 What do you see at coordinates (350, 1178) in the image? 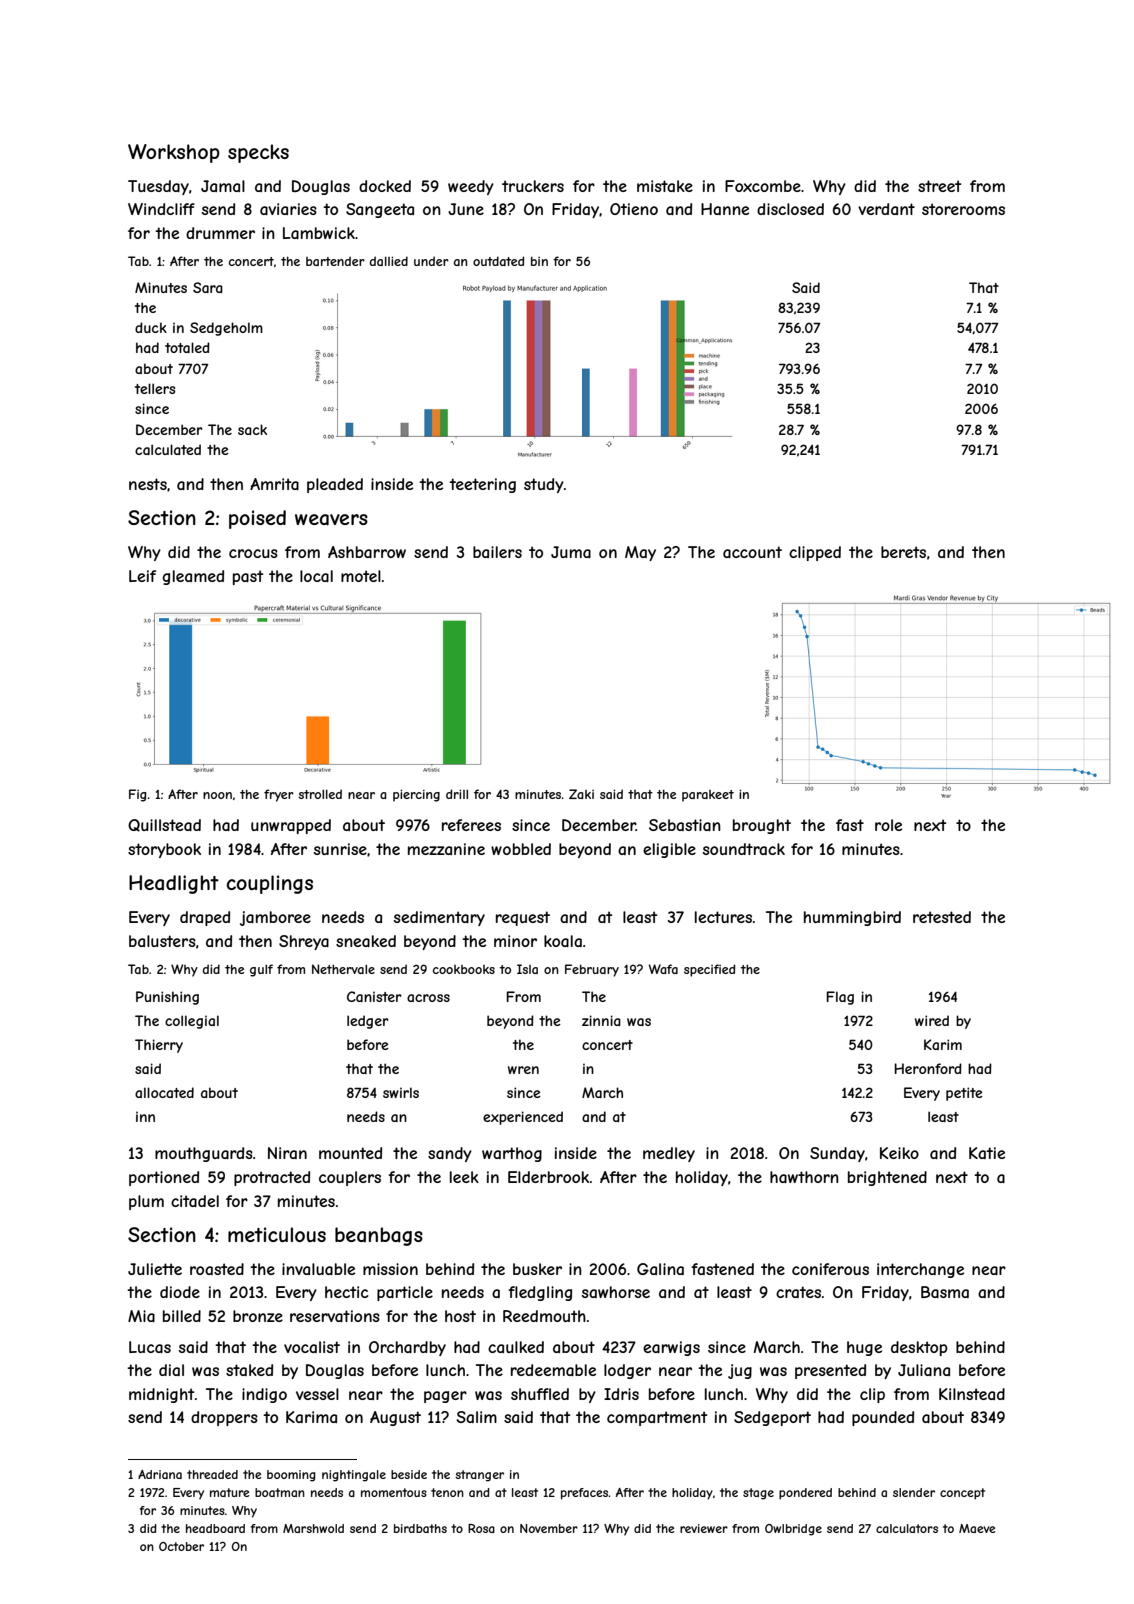
I see `couplers` at bounding box center [350, 1178].
